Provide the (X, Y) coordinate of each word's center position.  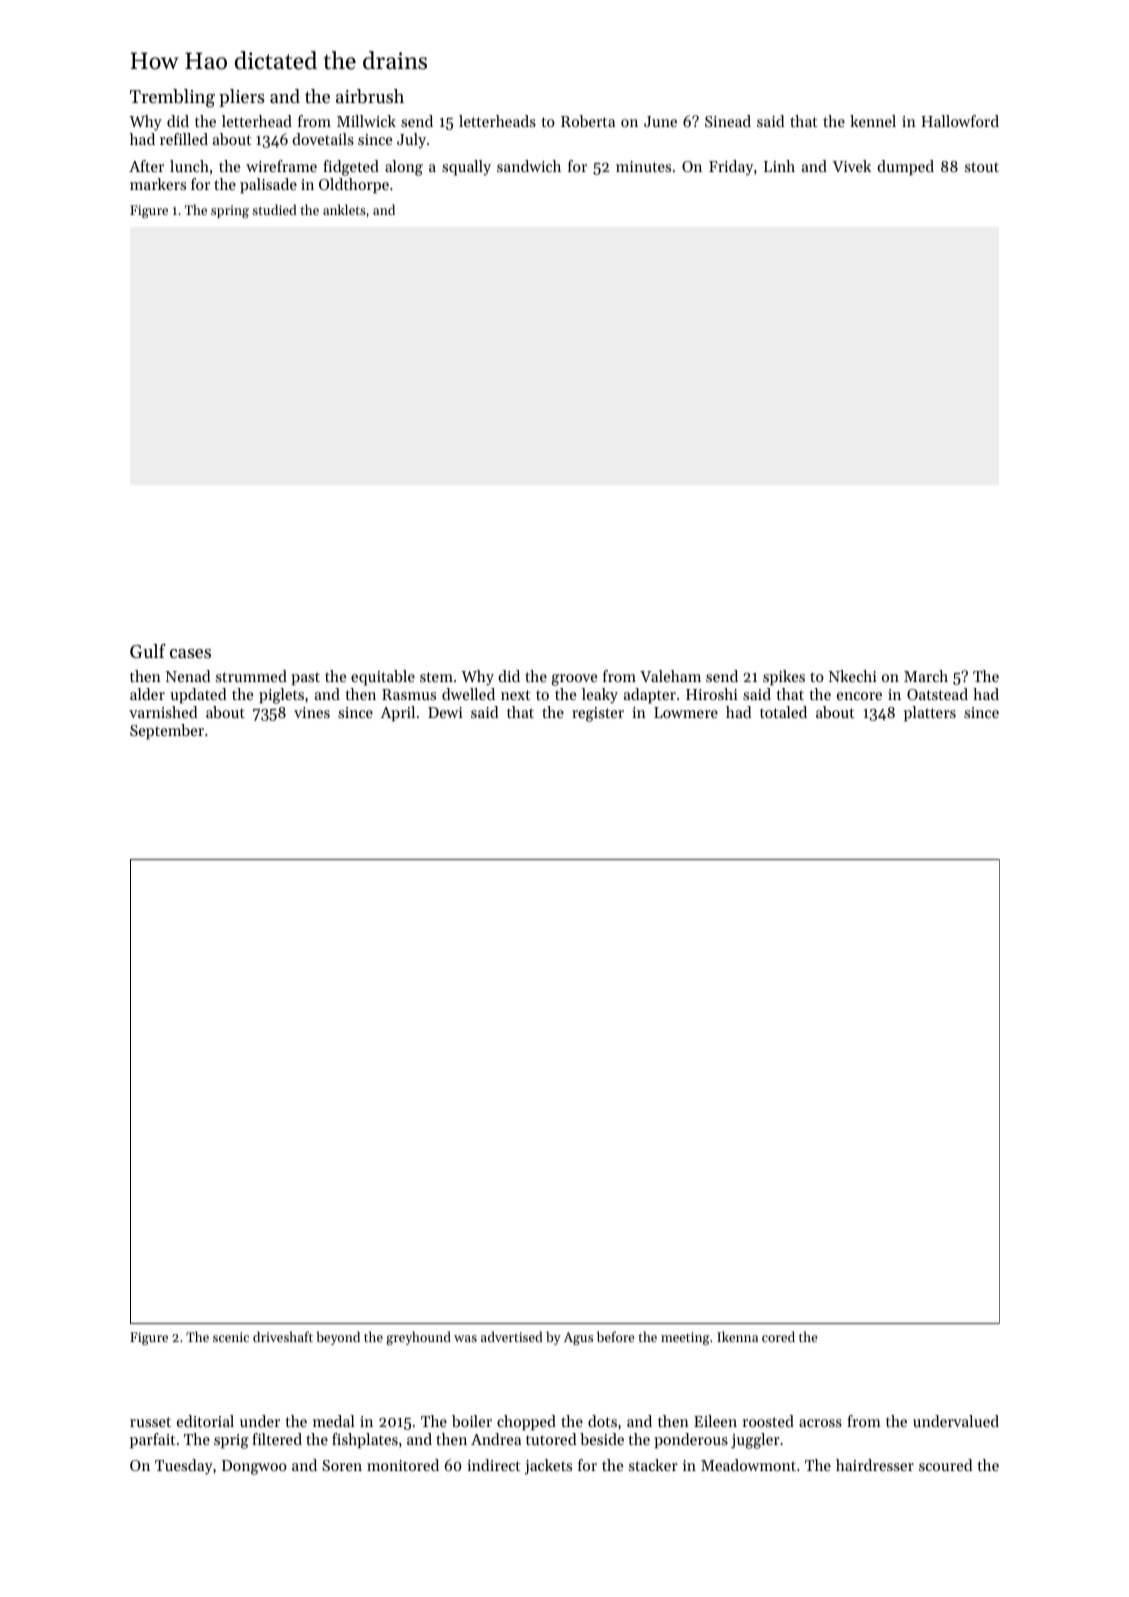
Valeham (670, 676)
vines (312, 712)
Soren (342, 1465)
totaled (783, 712)
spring (230, 211)
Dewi (445, 712)
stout (982, 167)
